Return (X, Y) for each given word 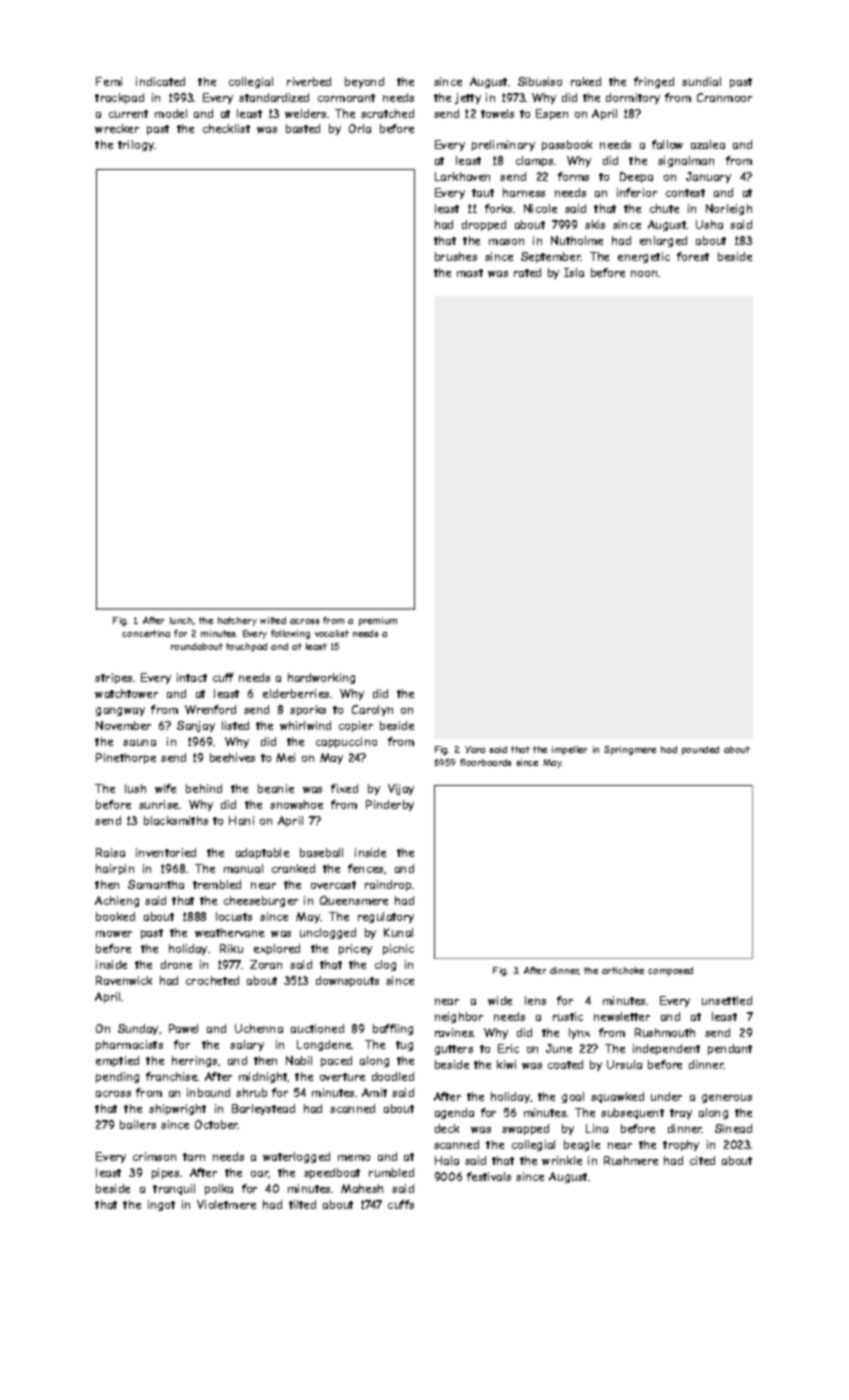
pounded (700, 750)
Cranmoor (724, 97)
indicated (160, 81)
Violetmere (226, 1204)
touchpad (246, 647)
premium (378, 621)
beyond (364, 82)
